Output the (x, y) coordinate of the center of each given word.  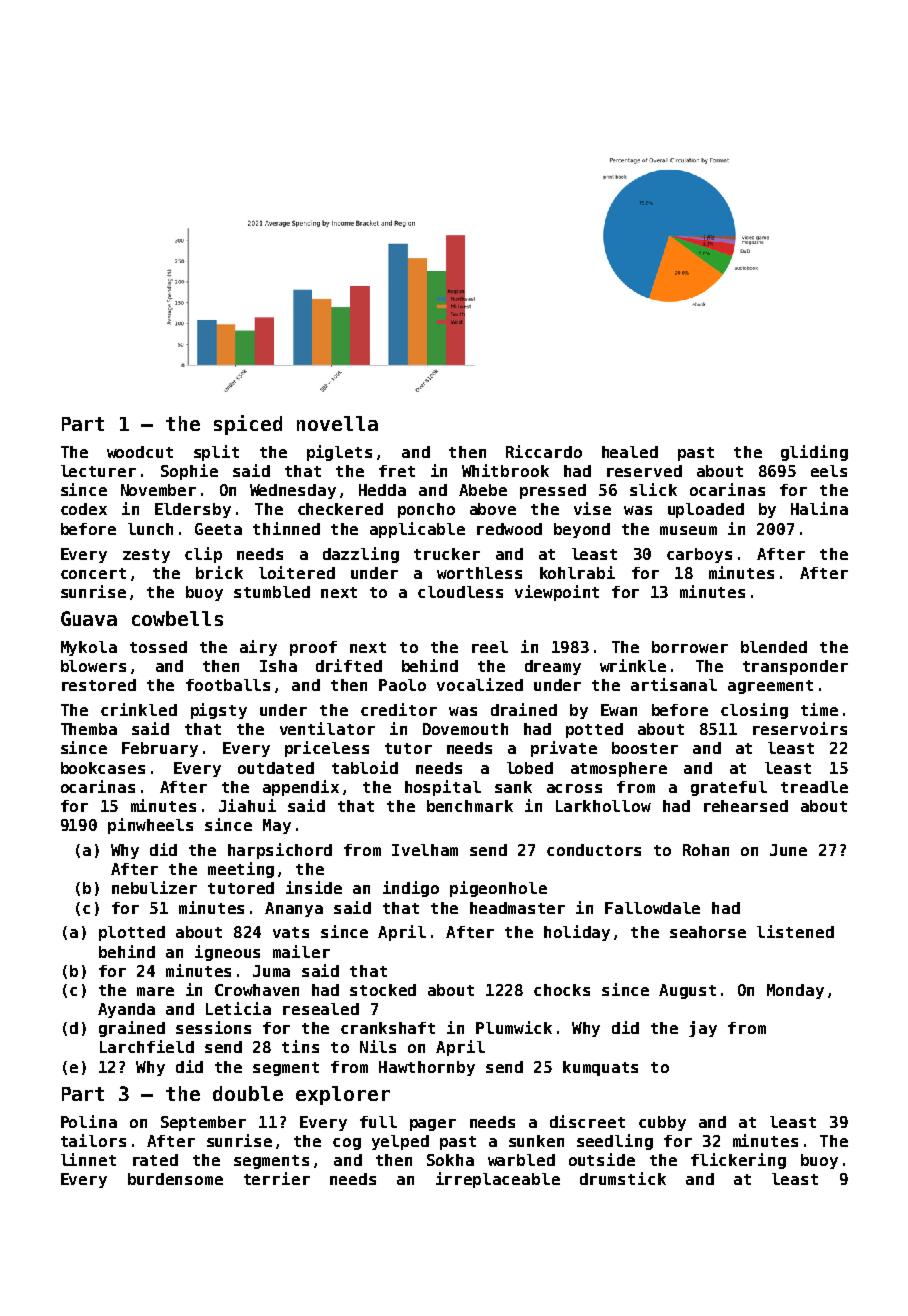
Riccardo (544, 451)
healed (630, 452)
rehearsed (746, 806)
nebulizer (154, 887)
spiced (248, 425)
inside (314, 887)
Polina (89, 1121)
